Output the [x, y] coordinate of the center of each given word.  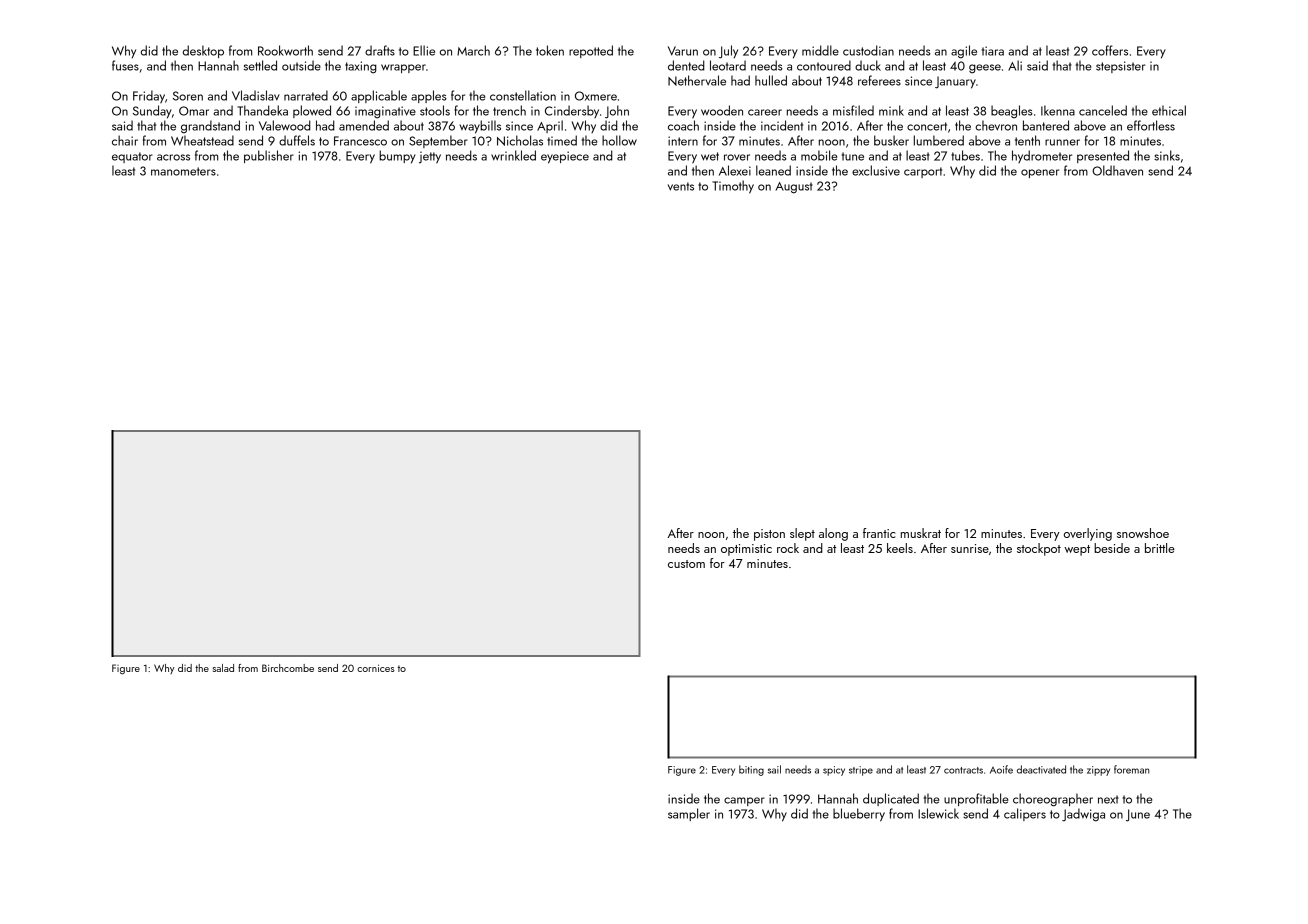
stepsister [1120, 67]
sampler [689, 814]
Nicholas [520, 140]
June [1138, 815]
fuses [125, 65]
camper [744, 801]
